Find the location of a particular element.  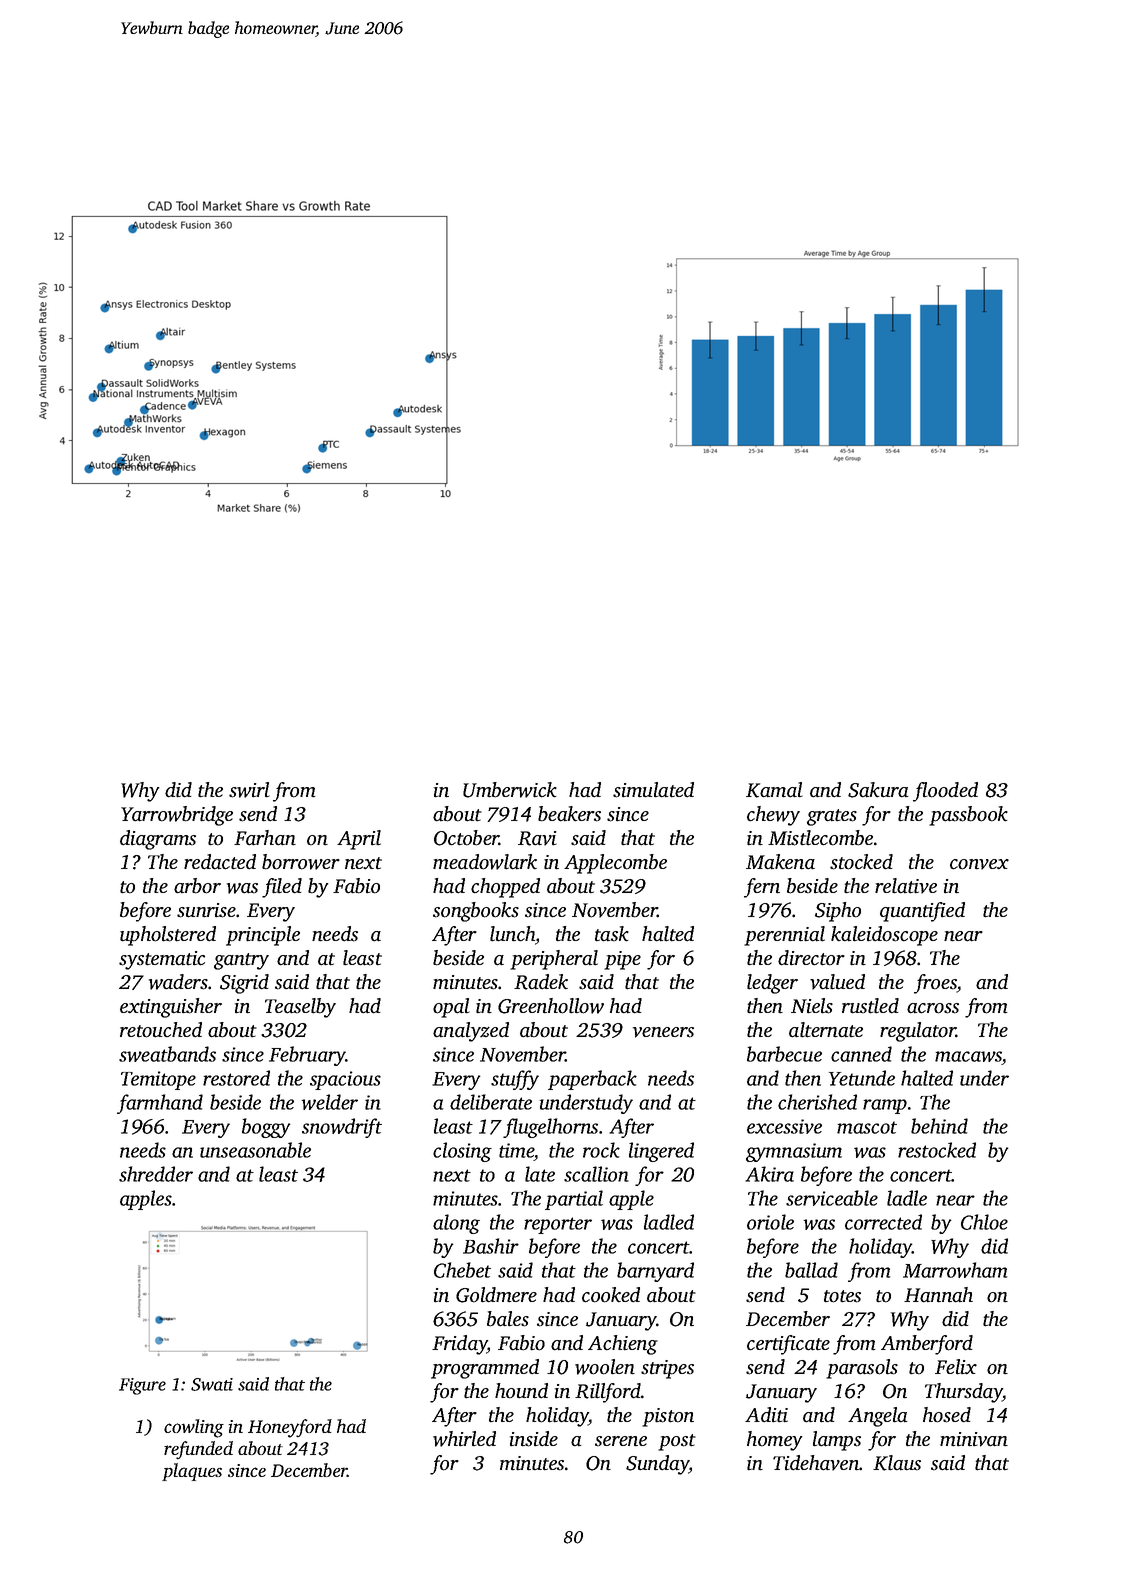

plaques is located at coordinates (192, 1472).
